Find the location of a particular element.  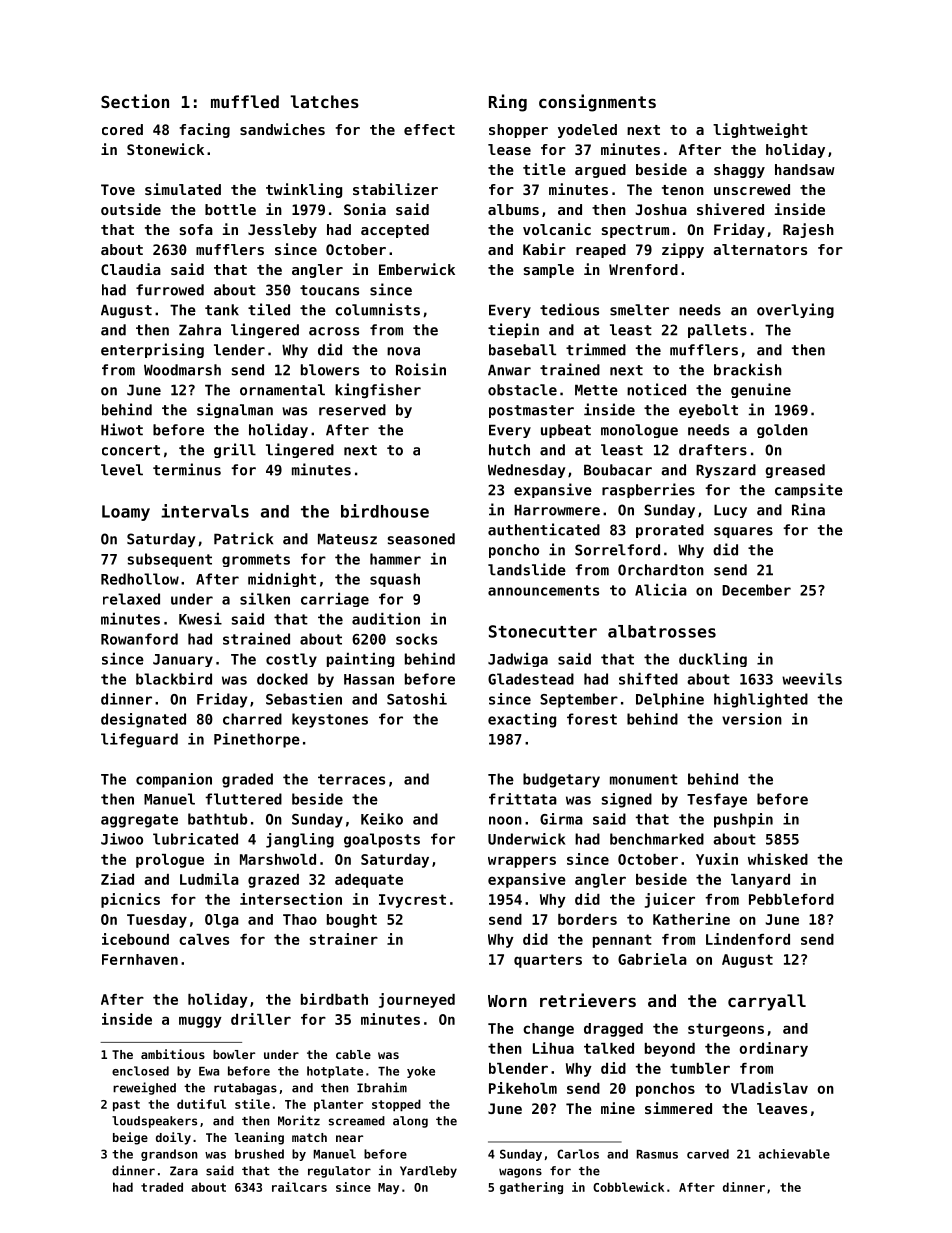

socks is located at coordinates (416, 639).
